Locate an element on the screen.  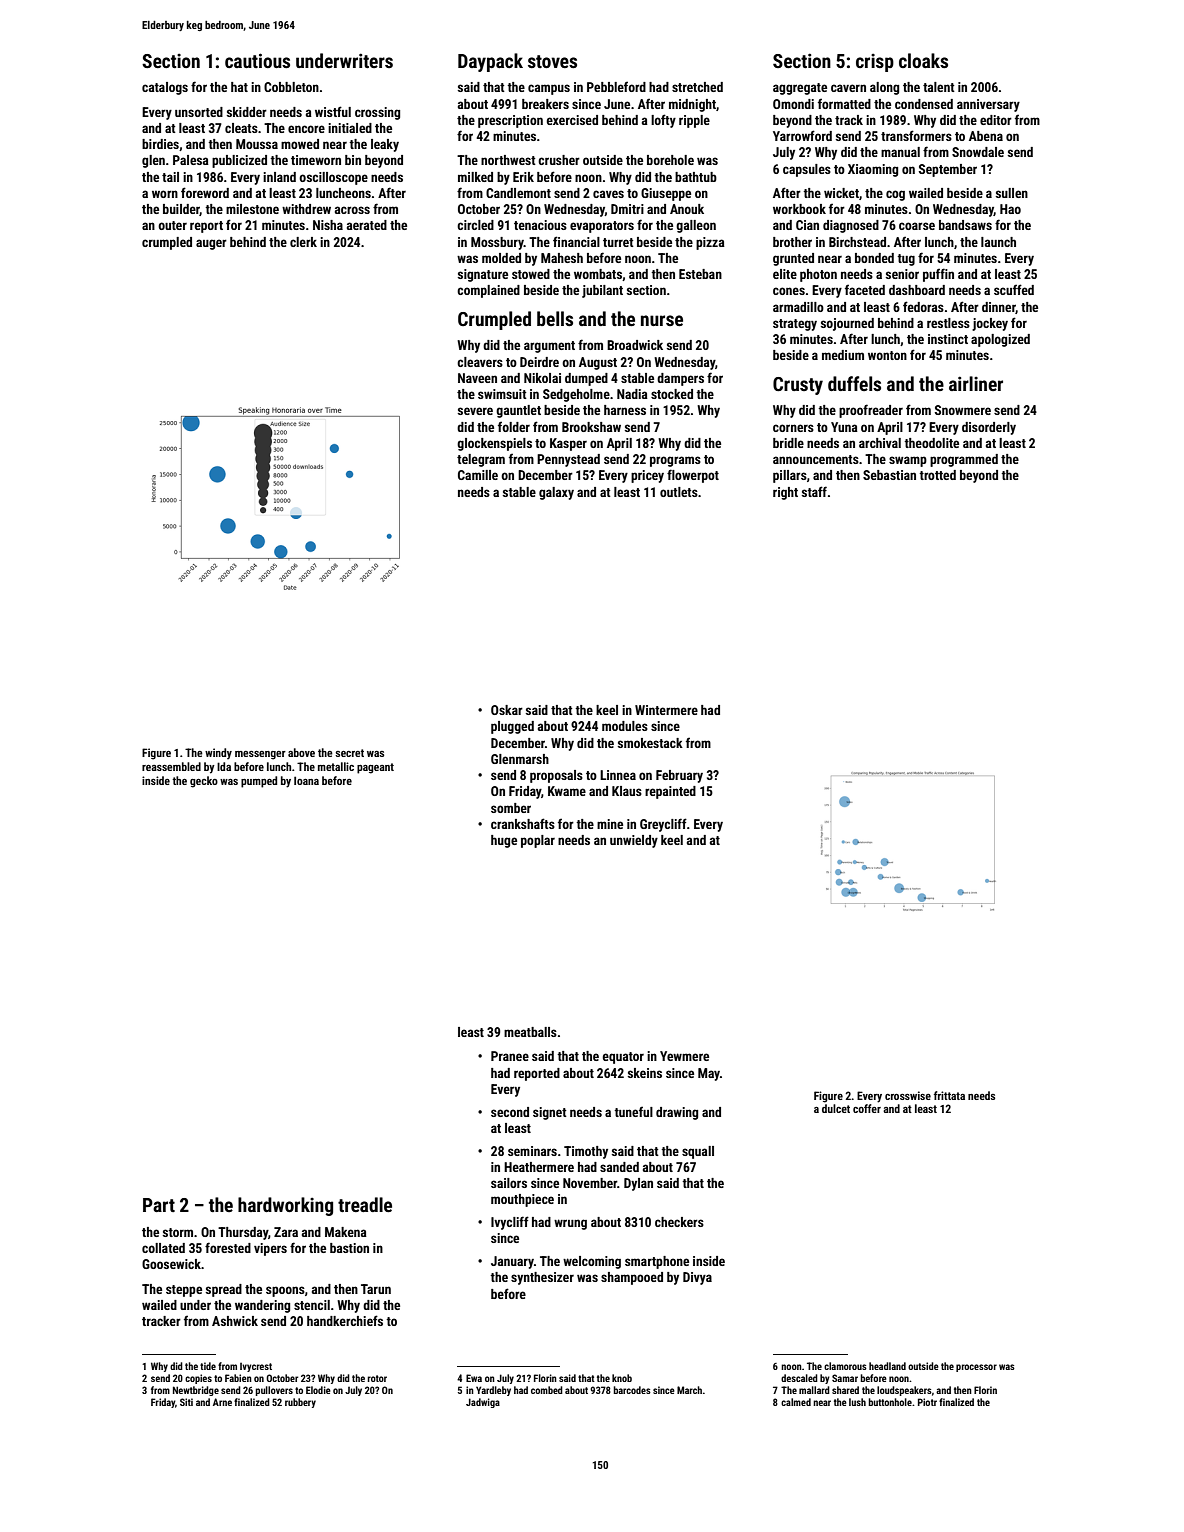
steppe is located at coordinates (184, 1291).
